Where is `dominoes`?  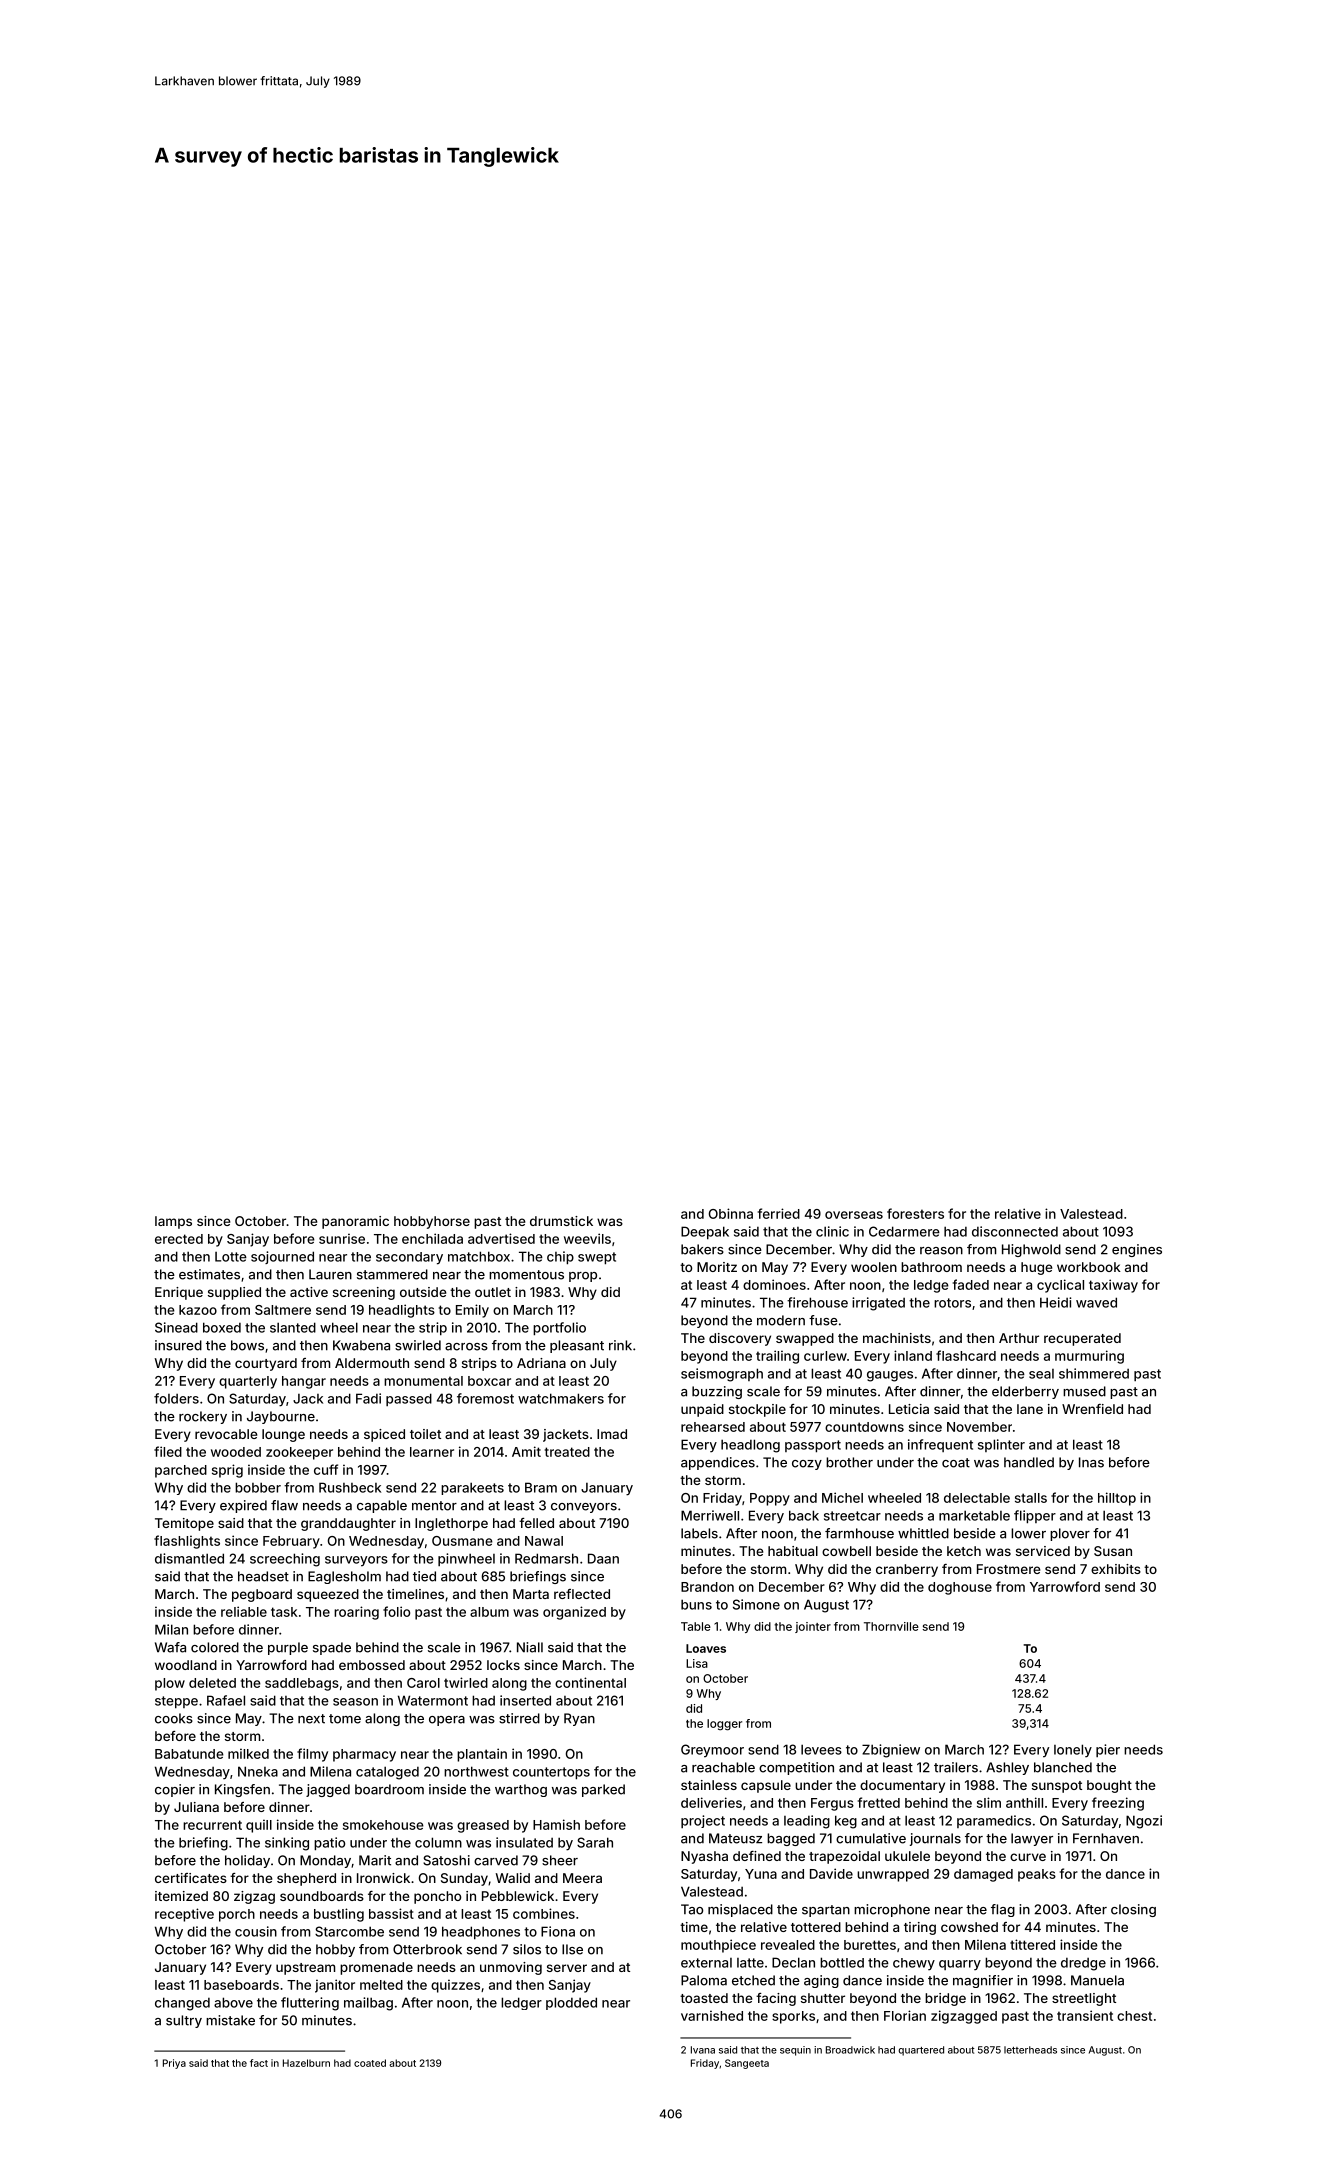 dominoes is located at coordinates (774, 1284).
